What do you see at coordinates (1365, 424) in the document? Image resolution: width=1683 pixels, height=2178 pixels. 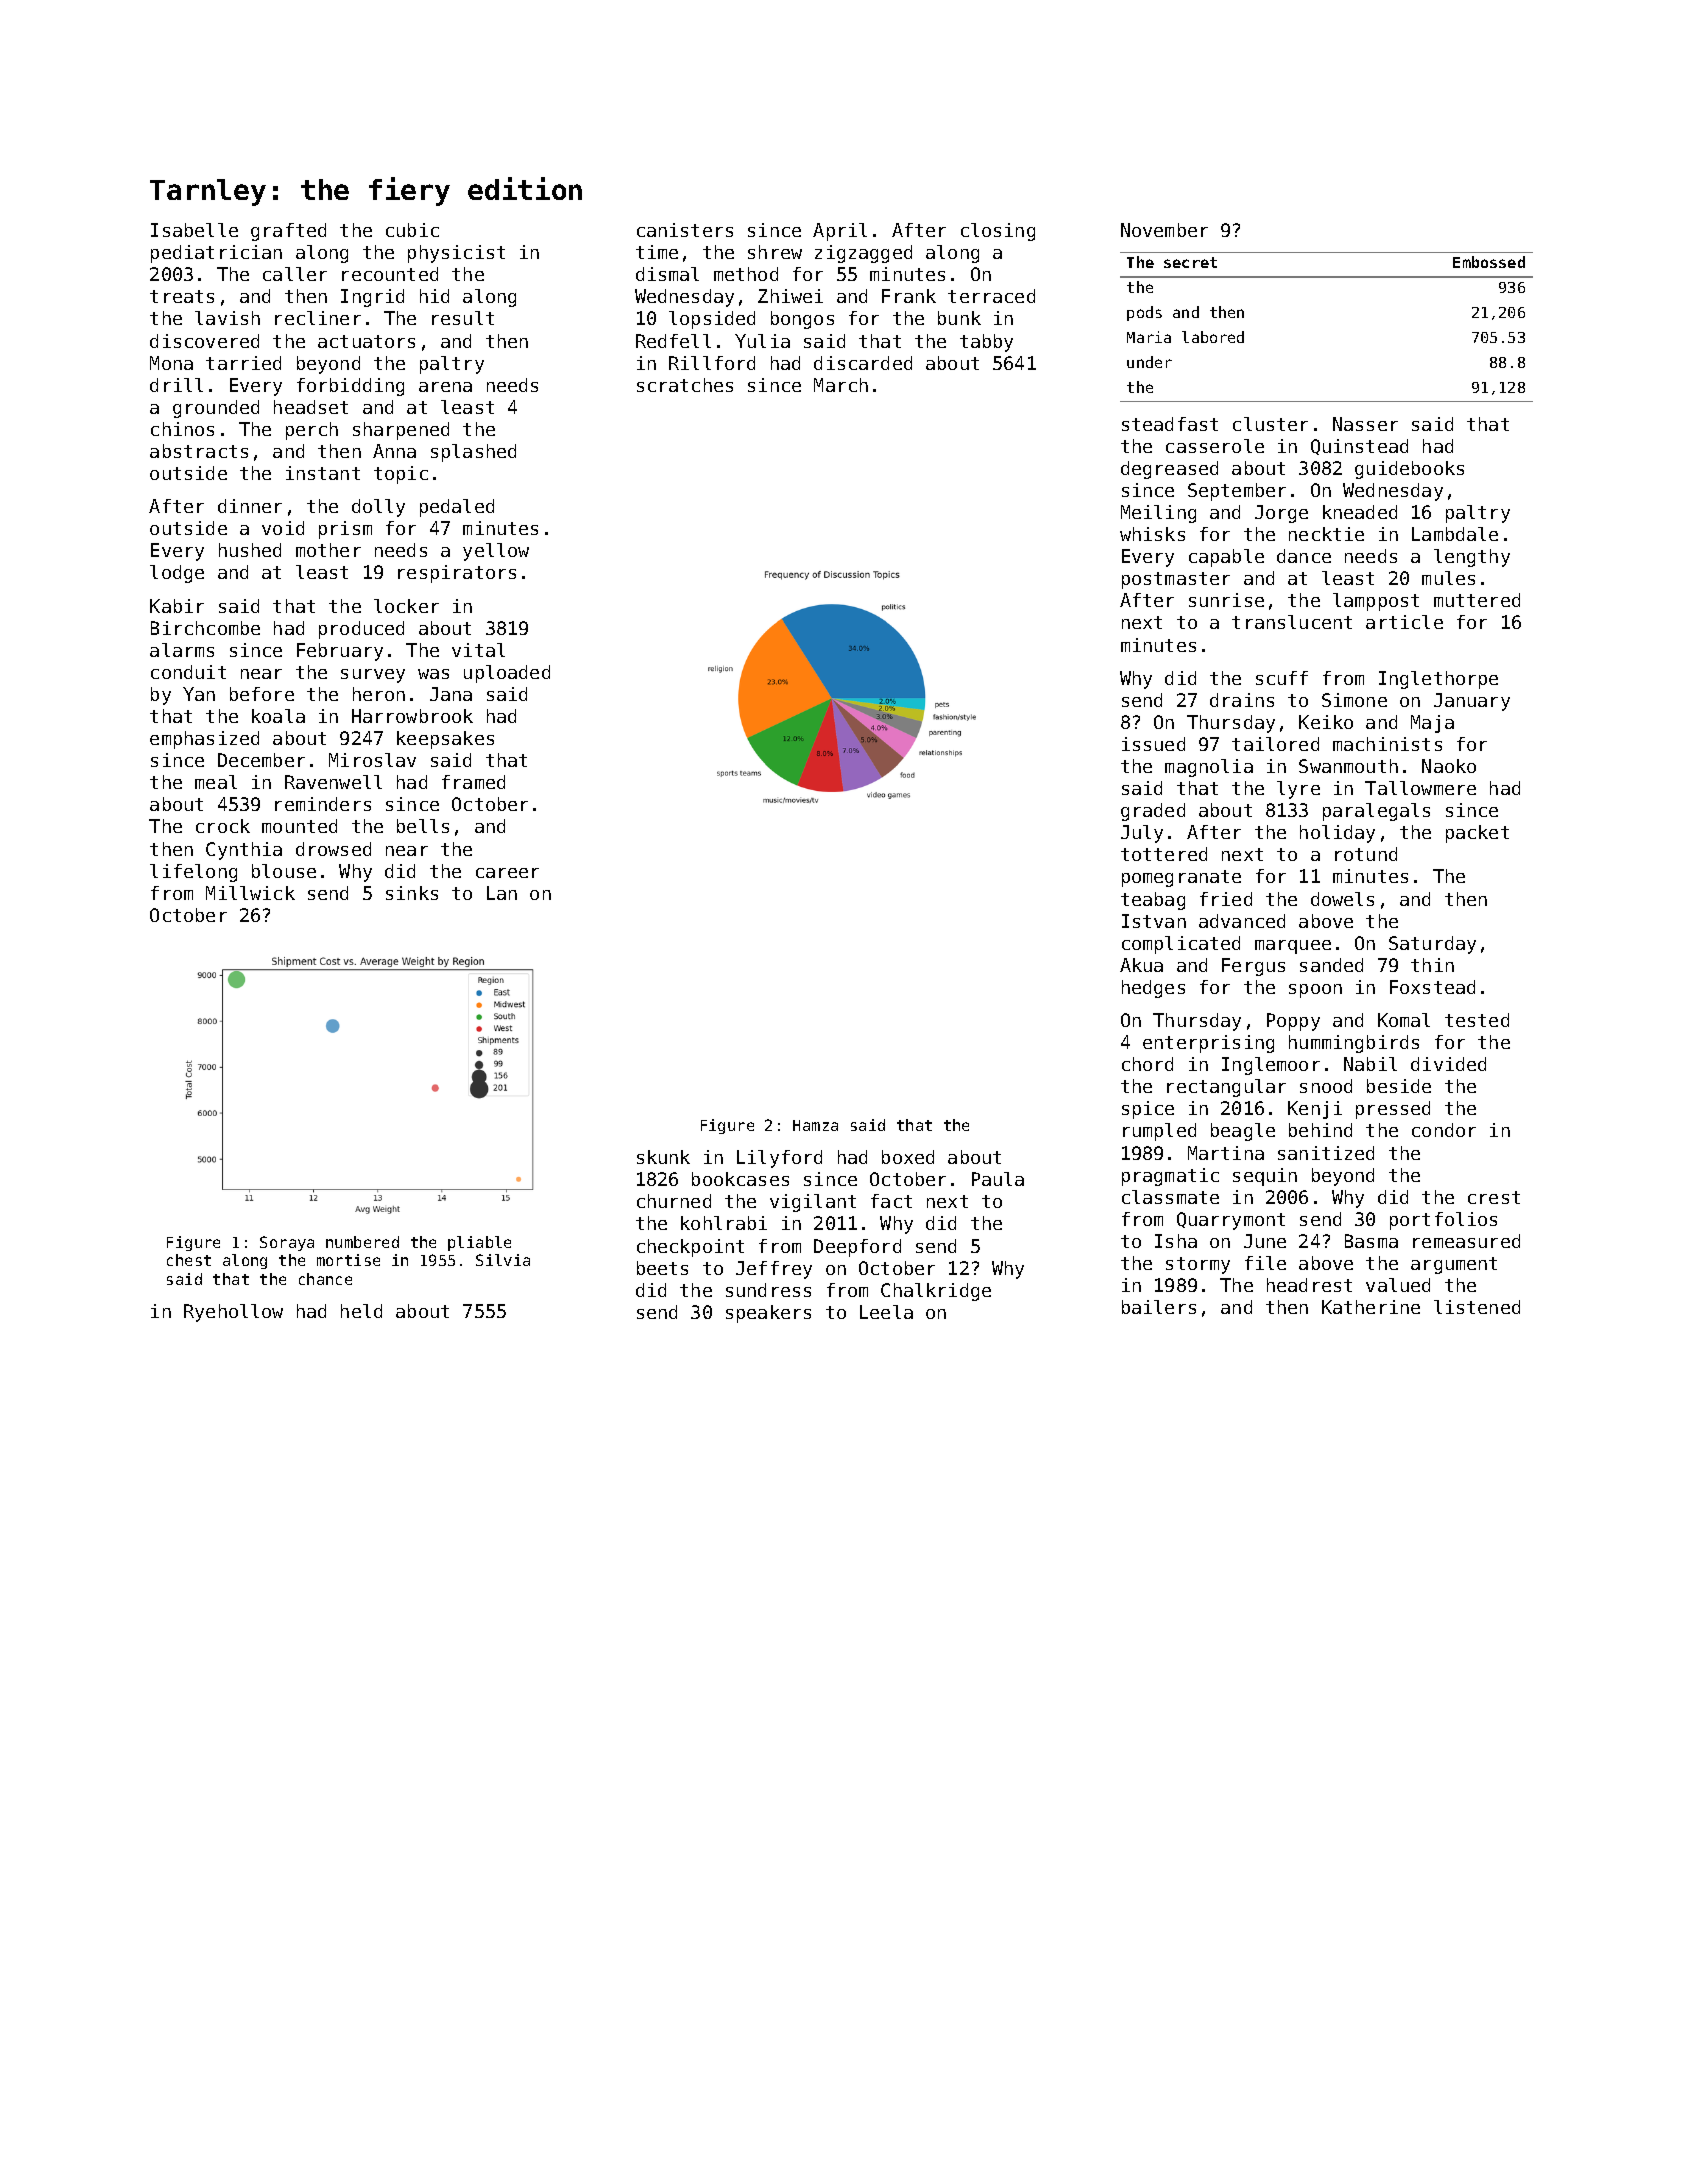 I see `Nasser` at bounding box center [1365, 424].
